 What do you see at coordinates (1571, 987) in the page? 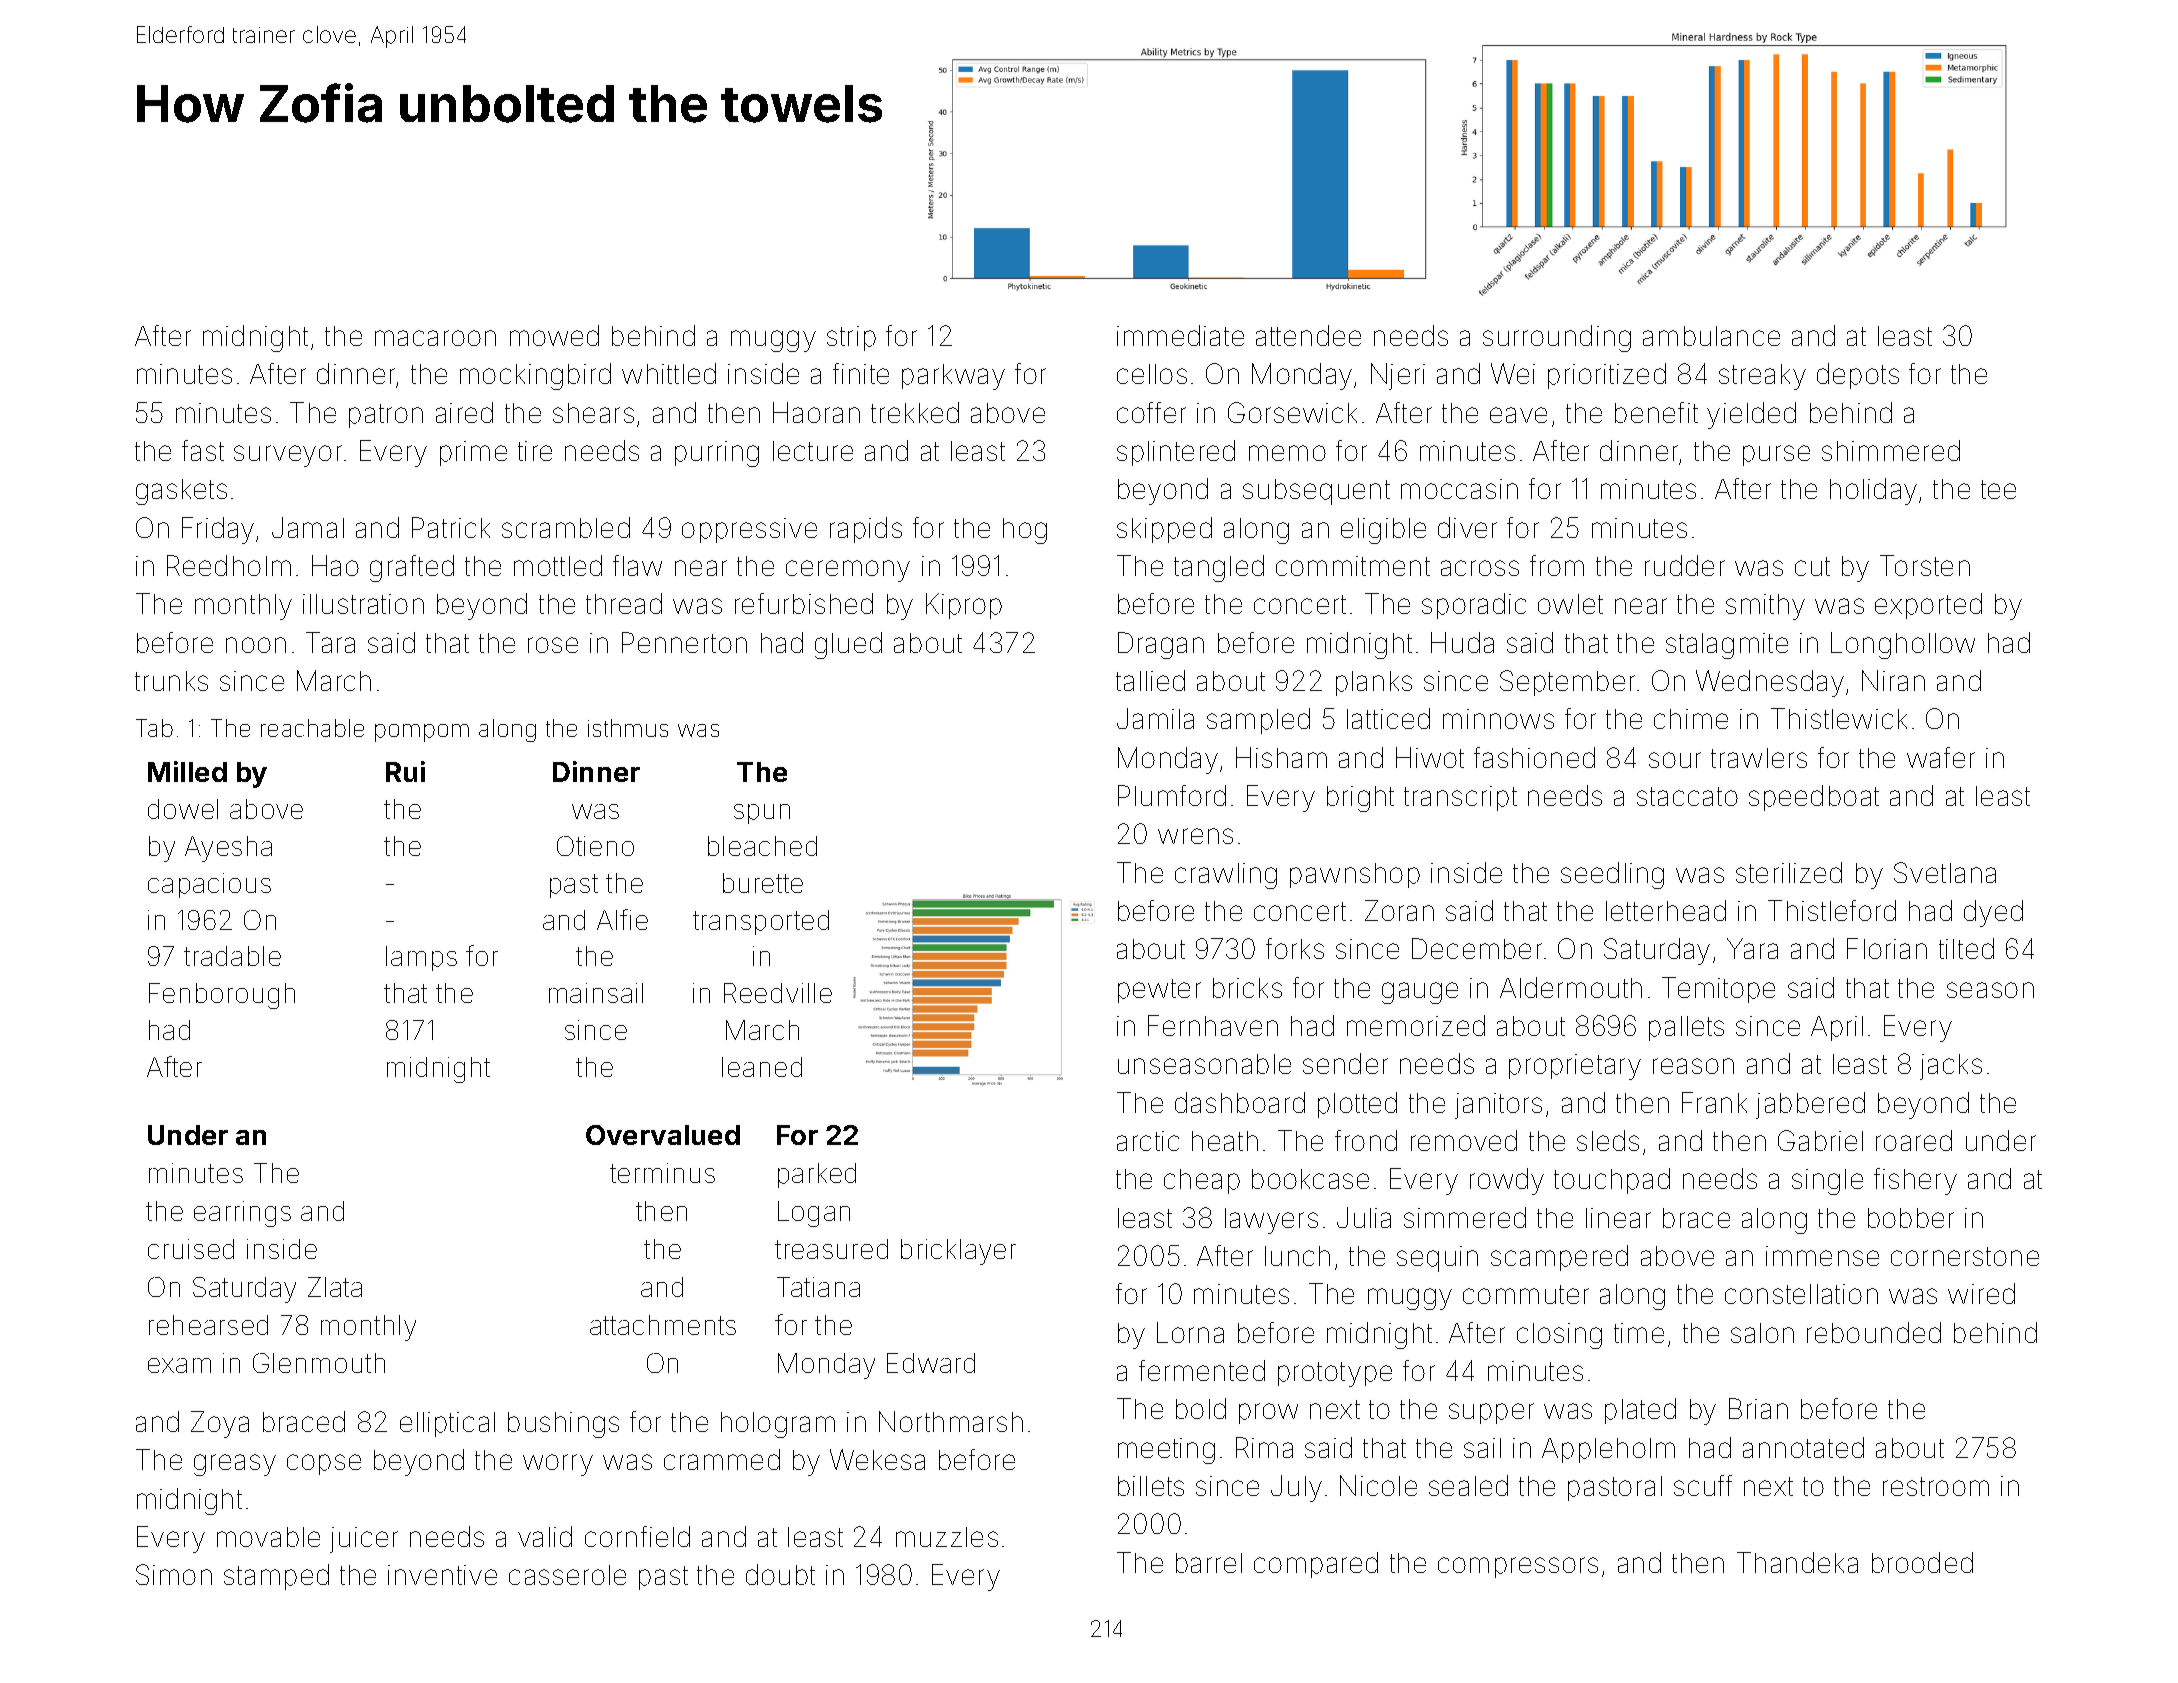
I see `Aldermouth` at bounding box center [1571, 987].
